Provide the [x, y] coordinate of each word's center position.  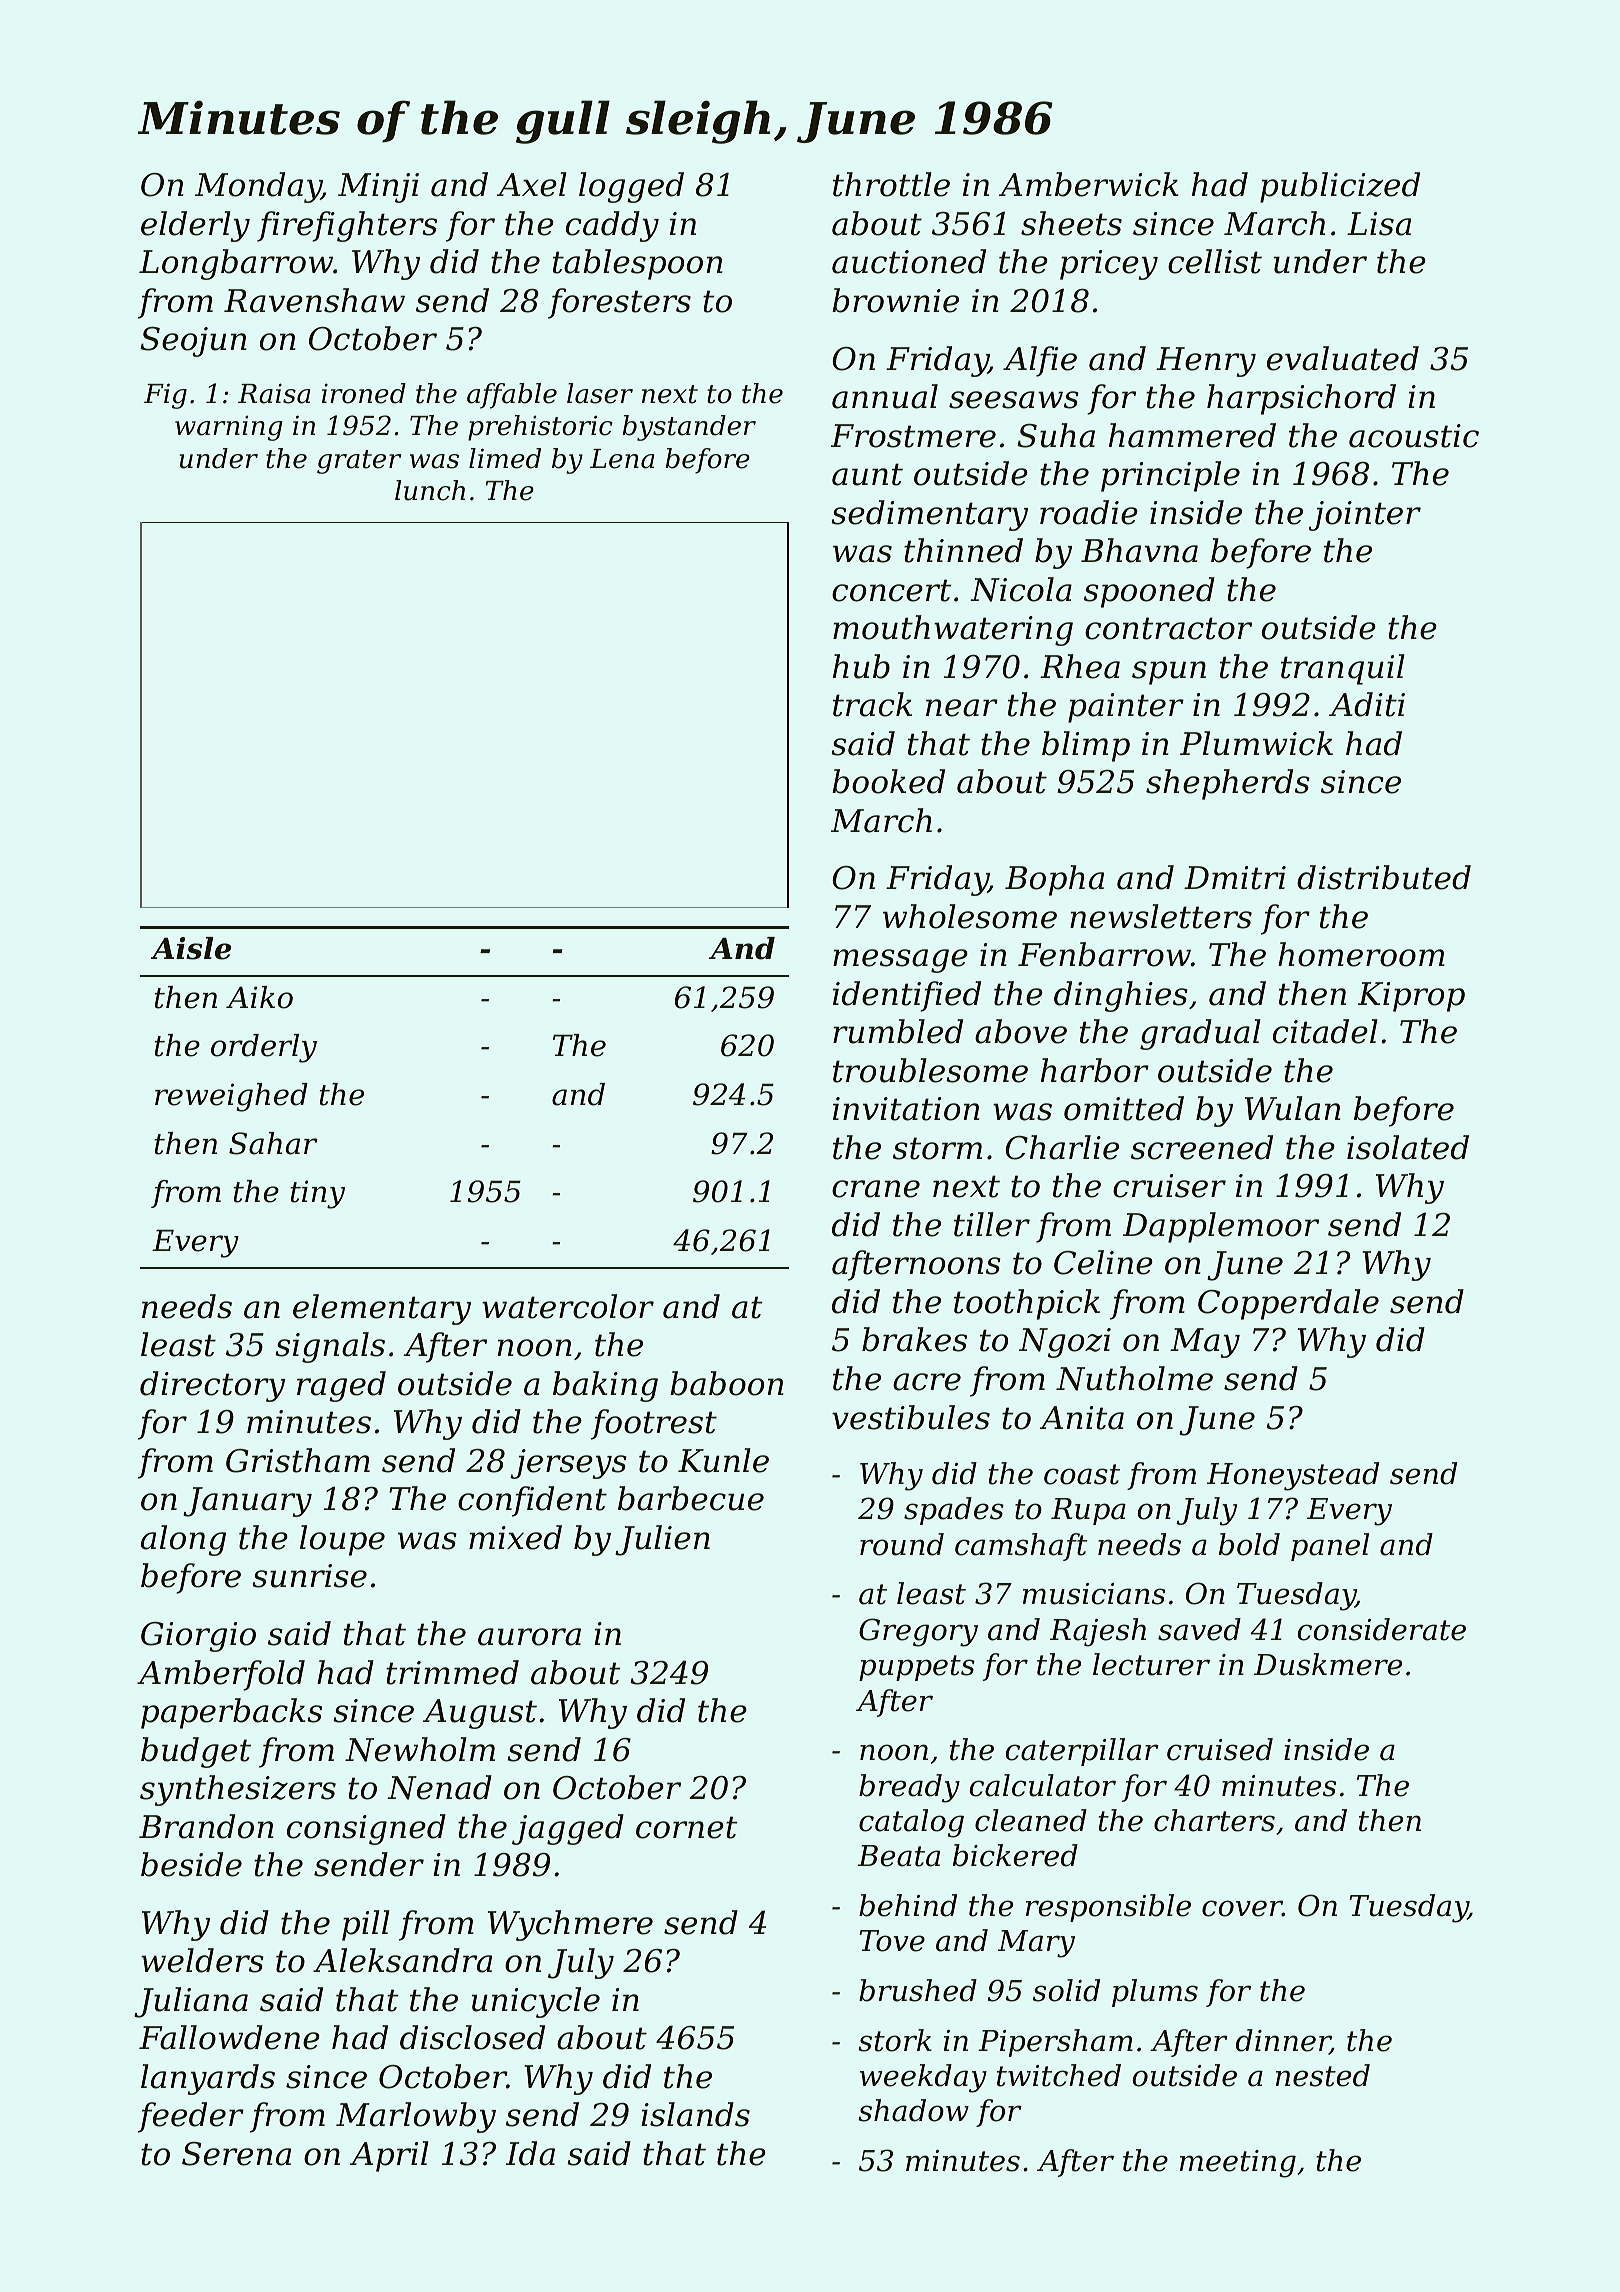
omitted [1124, 1108]
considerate [1381, 1629]
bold [1249, 1544]
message [900, 961]
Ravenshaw [314, 300]
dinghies [1121, 996]
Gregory [918, 1632]
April [389, 2156]
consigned [366, 1829]
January [247, 1502]
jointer [1365, 516]
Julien [662, 1540]
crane [876, 1189]
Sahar [273, 1143]
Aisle [191, 948]
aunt [867, 474]
